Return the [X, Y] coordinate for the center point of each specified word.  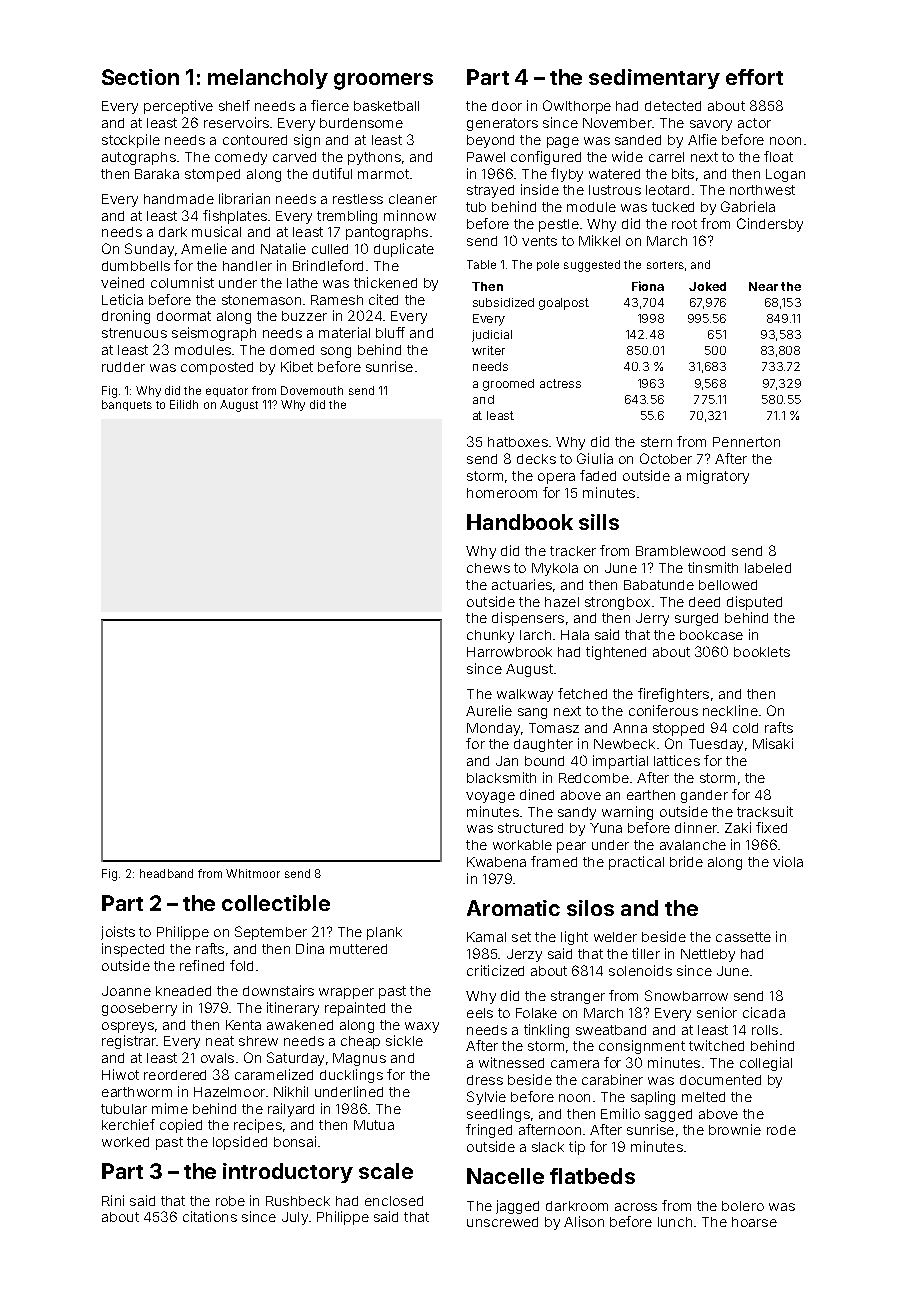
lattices [677, 760]
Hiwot [120, 1074]
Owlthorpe [577, 107]
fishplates [235, 217]
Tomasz [554, 728]
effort [754, 77]
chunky [490, 636]
